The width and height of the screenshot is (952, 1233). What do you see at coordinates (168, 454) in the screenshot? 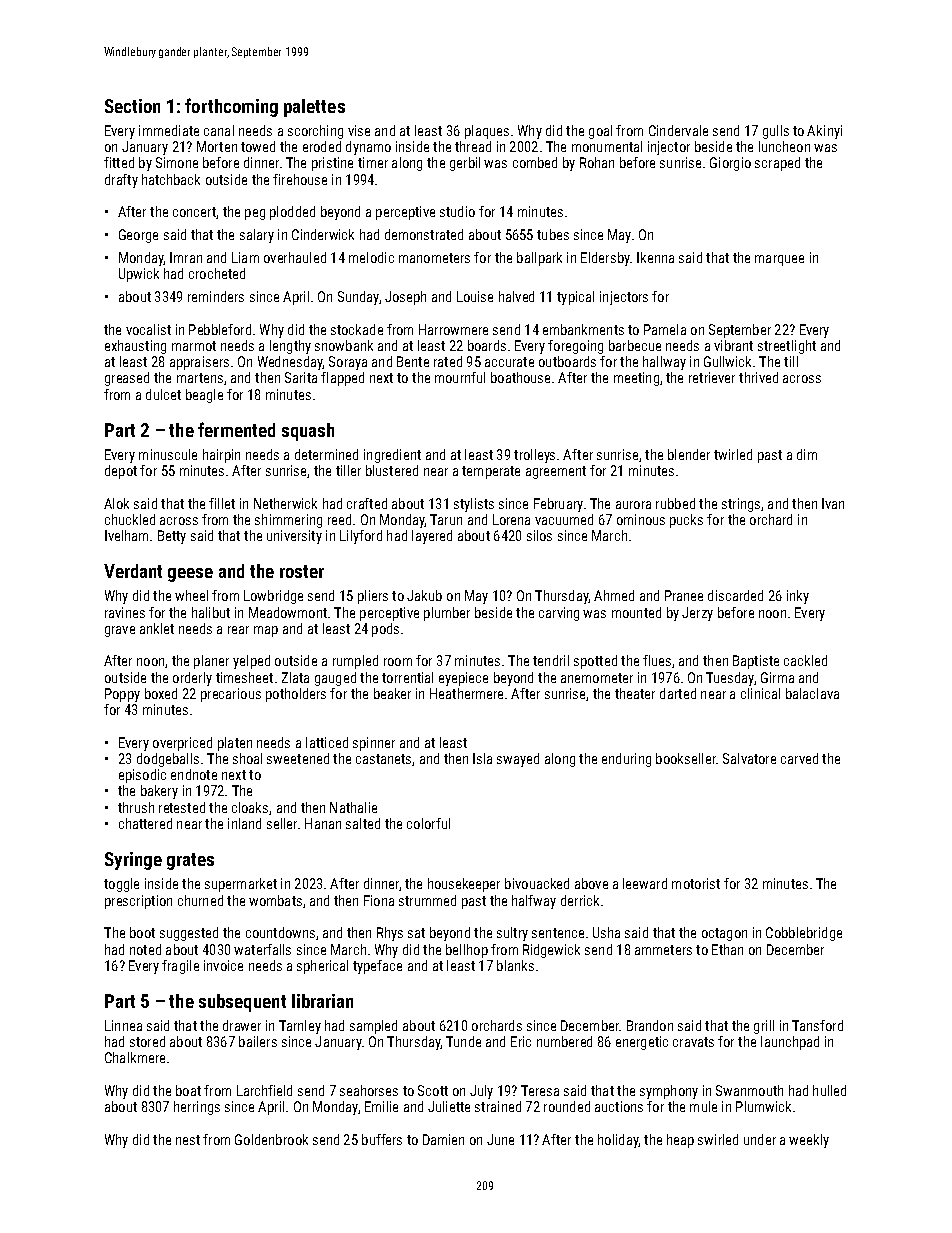
I see `minuscule` at bounding box center [168, 454].
